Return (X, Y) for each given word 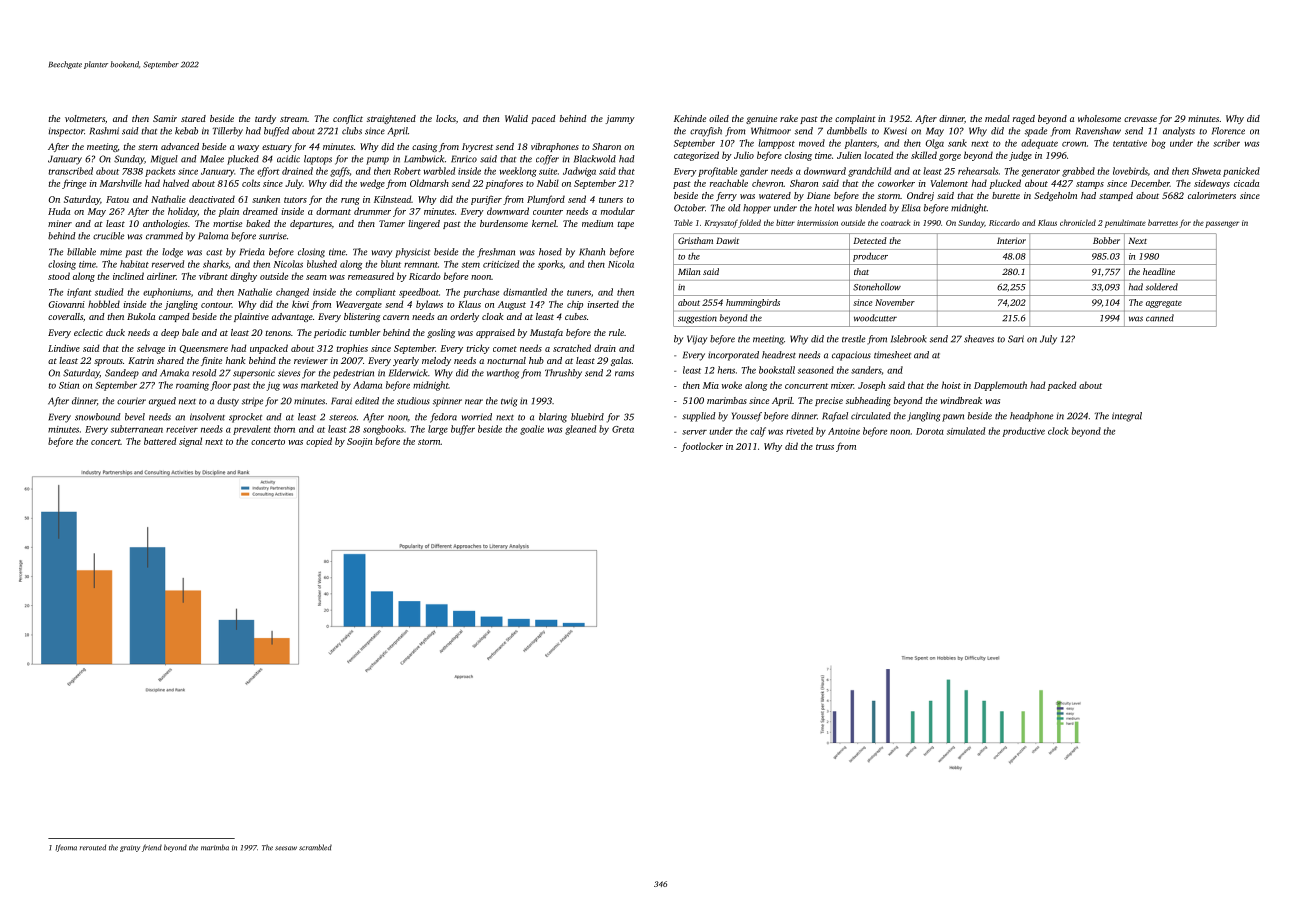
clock (1058, 431)
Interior (1011, 240)
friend (152, 848)
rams (624, 374)
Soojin (359, 442)
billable (81, 252)
